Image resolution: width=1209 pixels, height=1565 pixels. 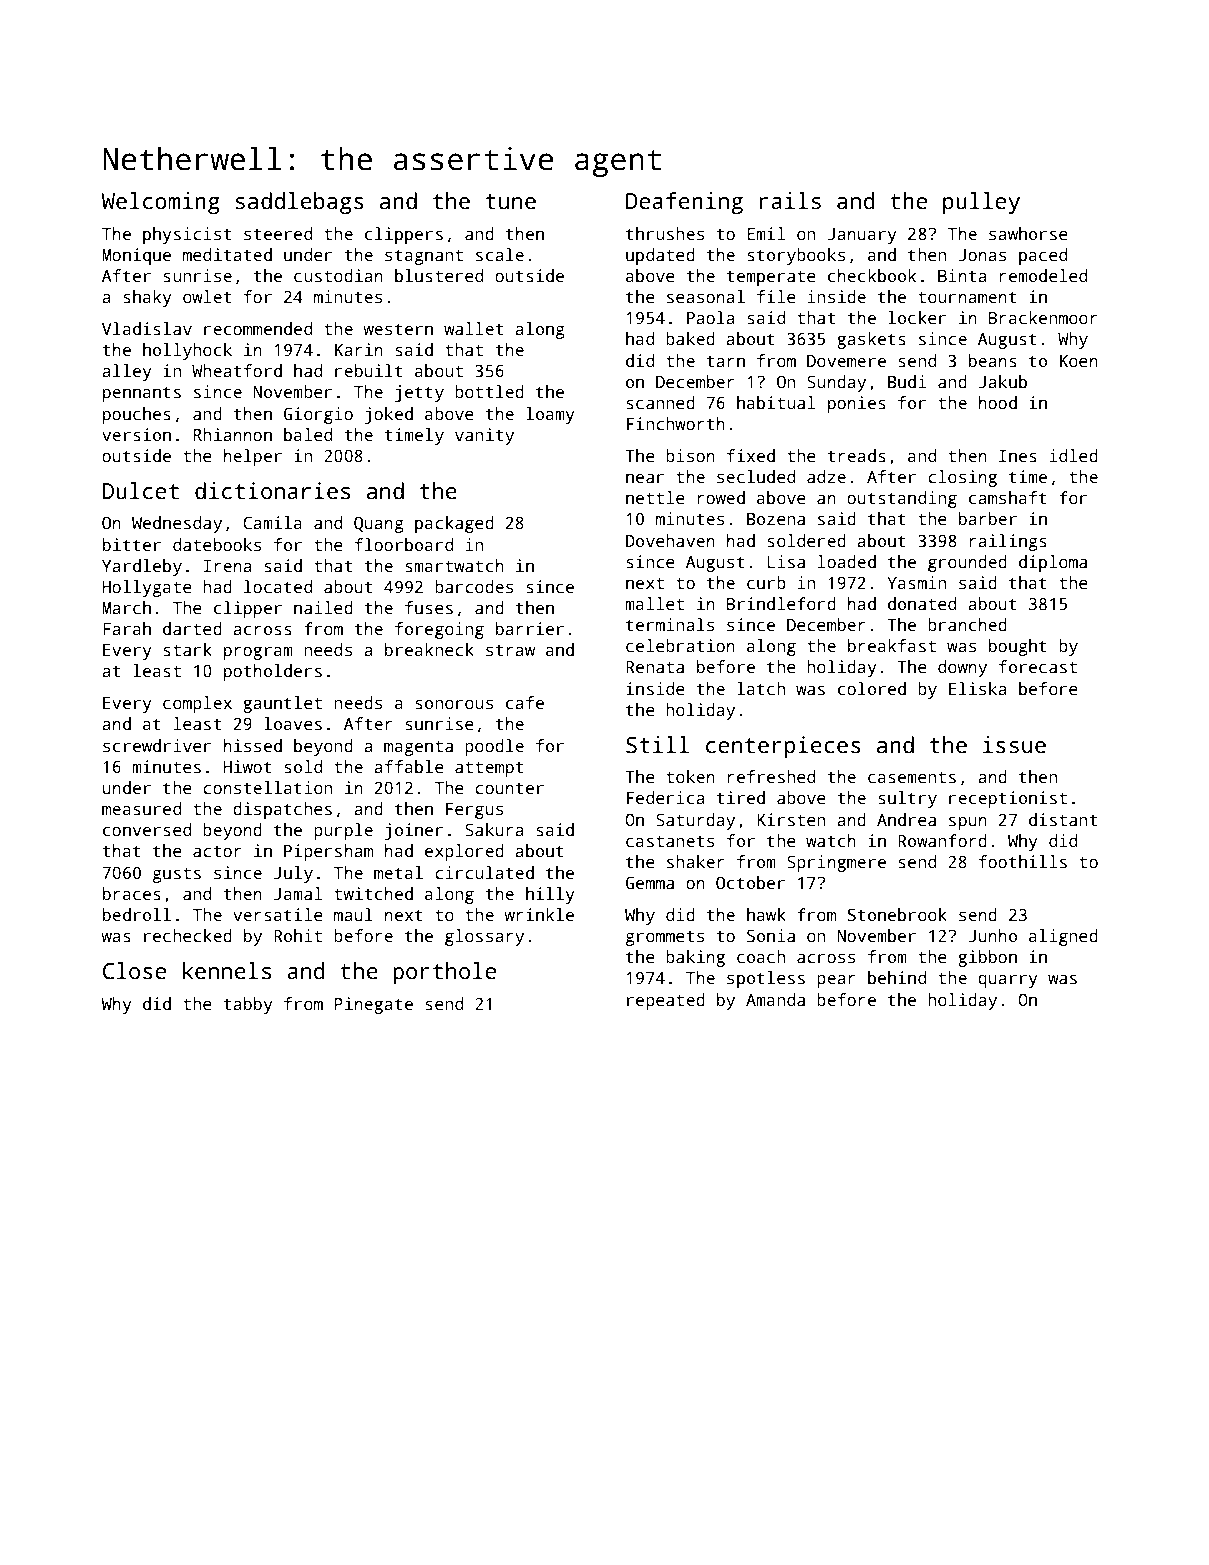 I want to click on Still, so click(x=657, y=745).
